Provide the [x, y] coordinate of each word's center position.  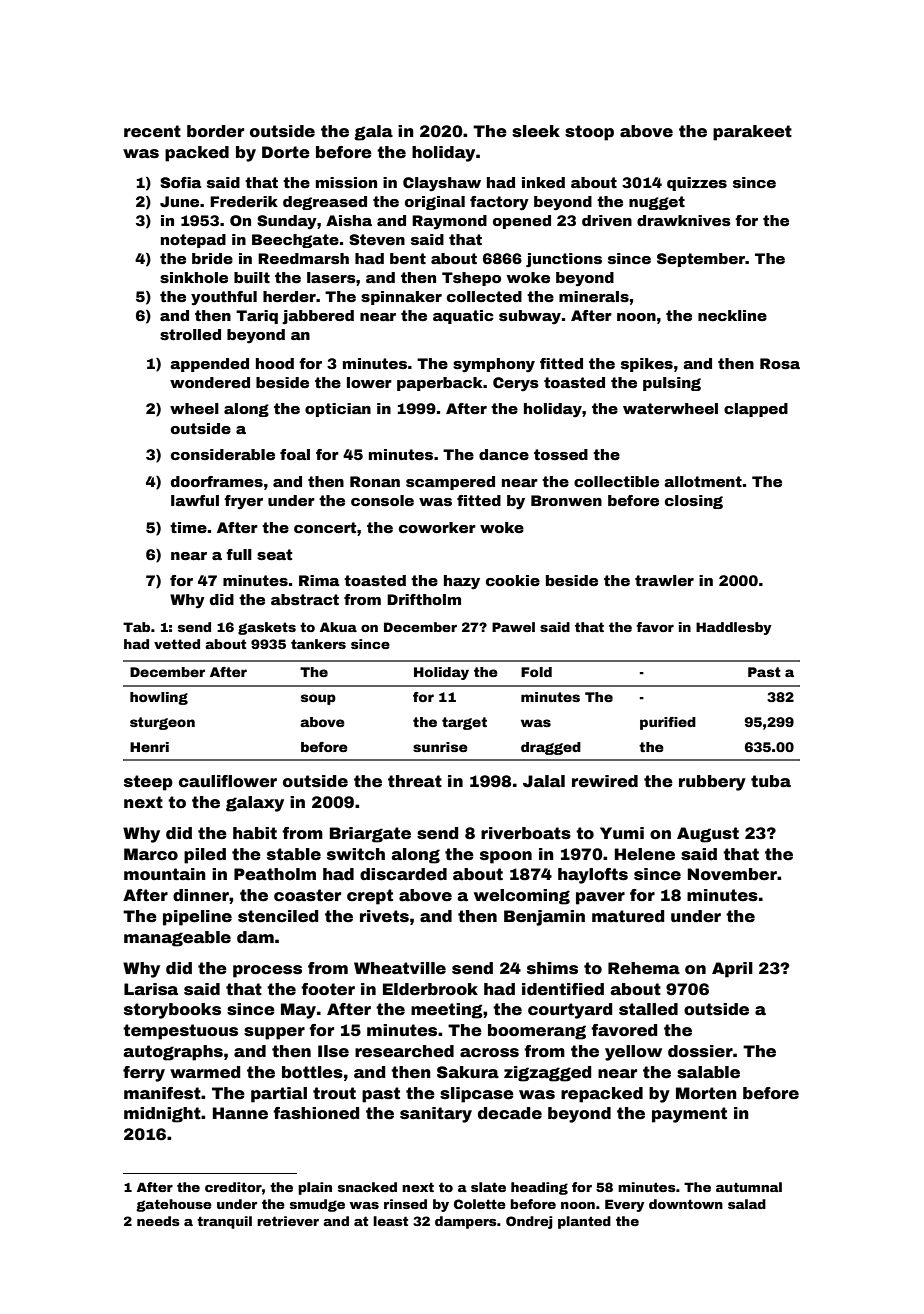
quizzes [697, 184]
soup [318, 699]
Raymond [449, 222]
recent [152, 131]
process [267, 971]
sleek [536, 131]
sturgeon [162, 723]
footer [328, 989]
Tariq [257, 317]
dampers [466, 1222]
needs [158, 1221]
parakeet [752, 133]
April [732, 970]
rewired [605, 781]
